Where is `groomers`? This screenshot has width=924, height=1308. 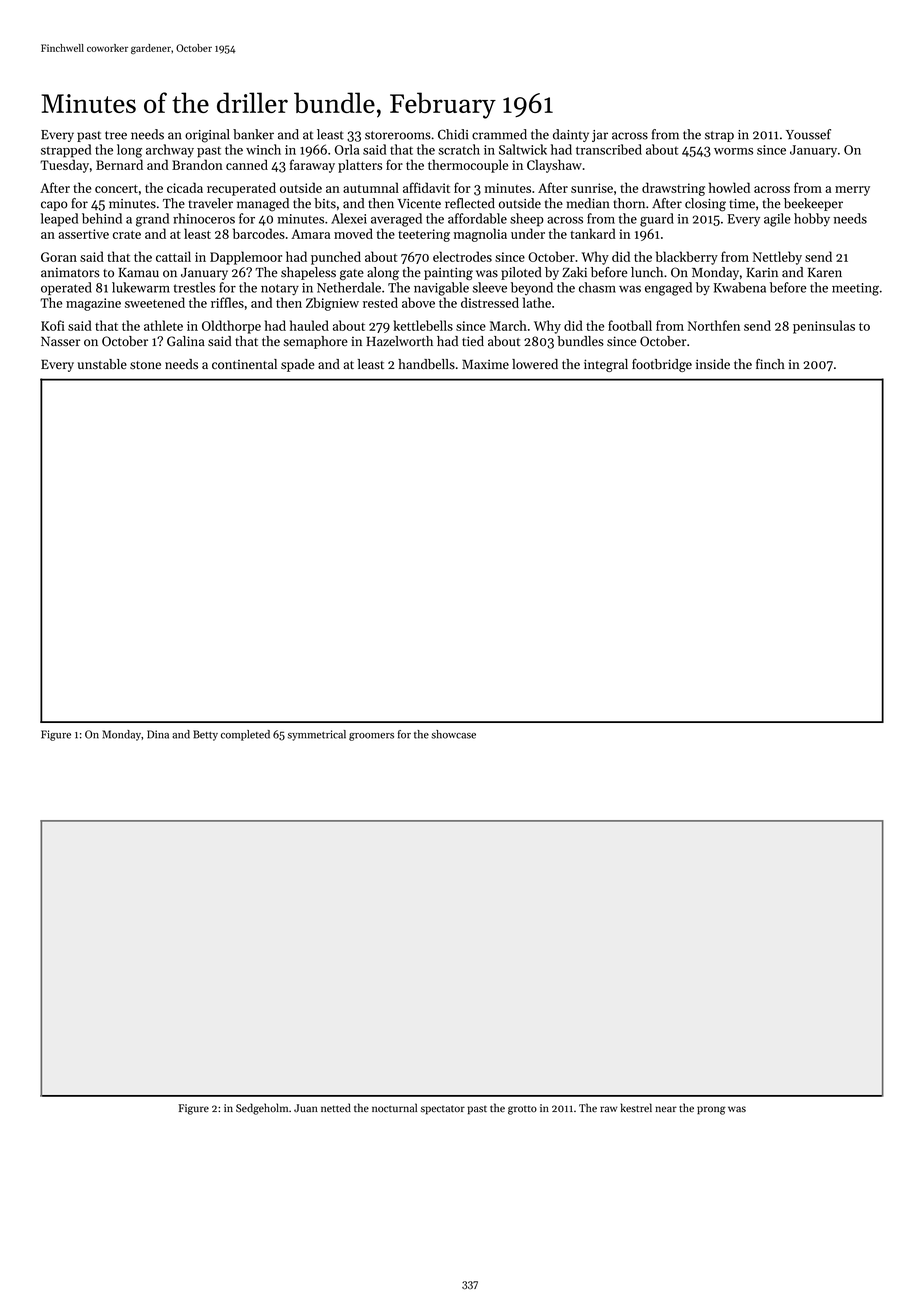
groomers is located at coordinates (371, 737).
